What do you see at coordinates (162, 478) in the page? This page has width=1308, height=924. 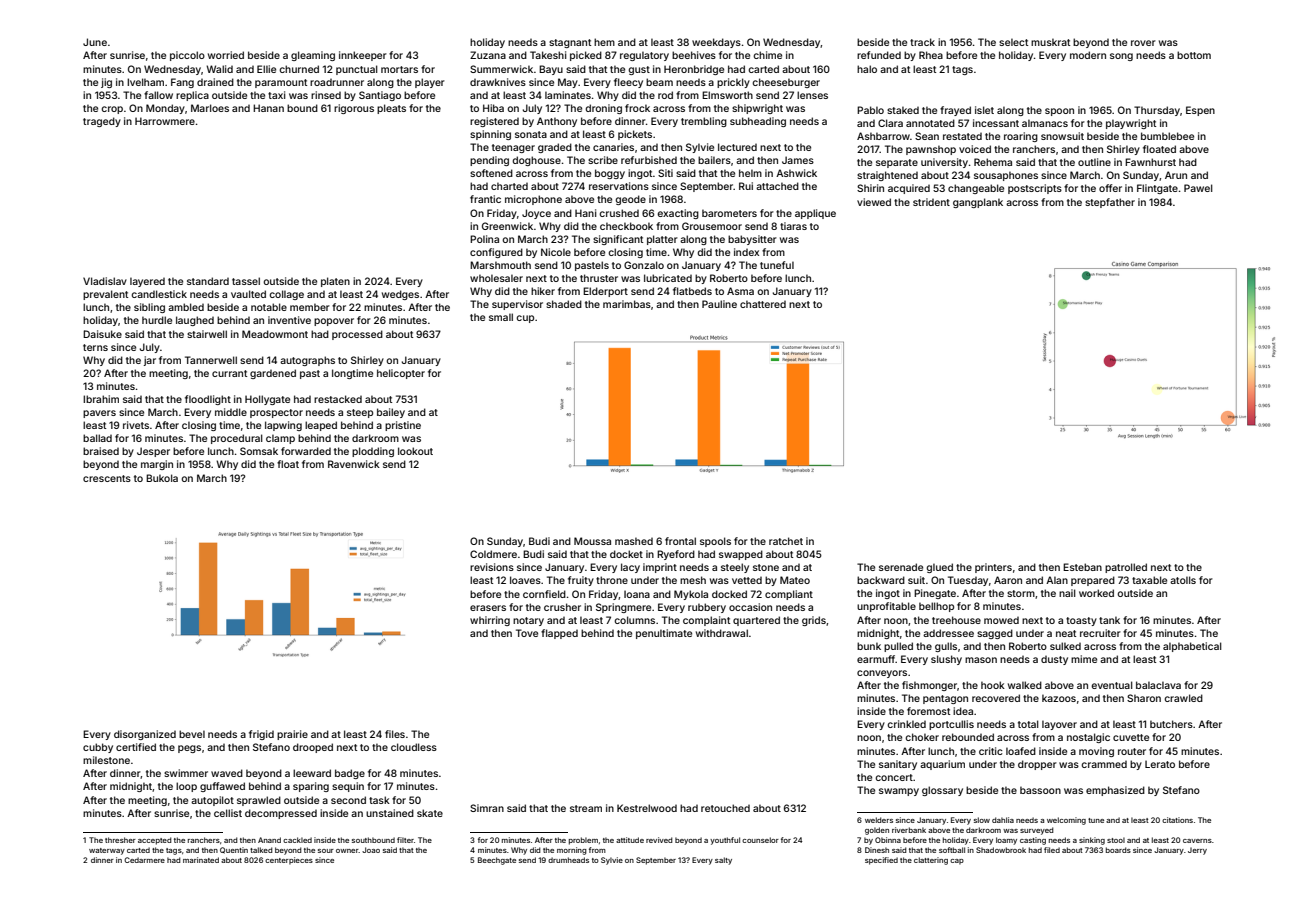 I see `Bukola` at bounding box center [162, 478].
